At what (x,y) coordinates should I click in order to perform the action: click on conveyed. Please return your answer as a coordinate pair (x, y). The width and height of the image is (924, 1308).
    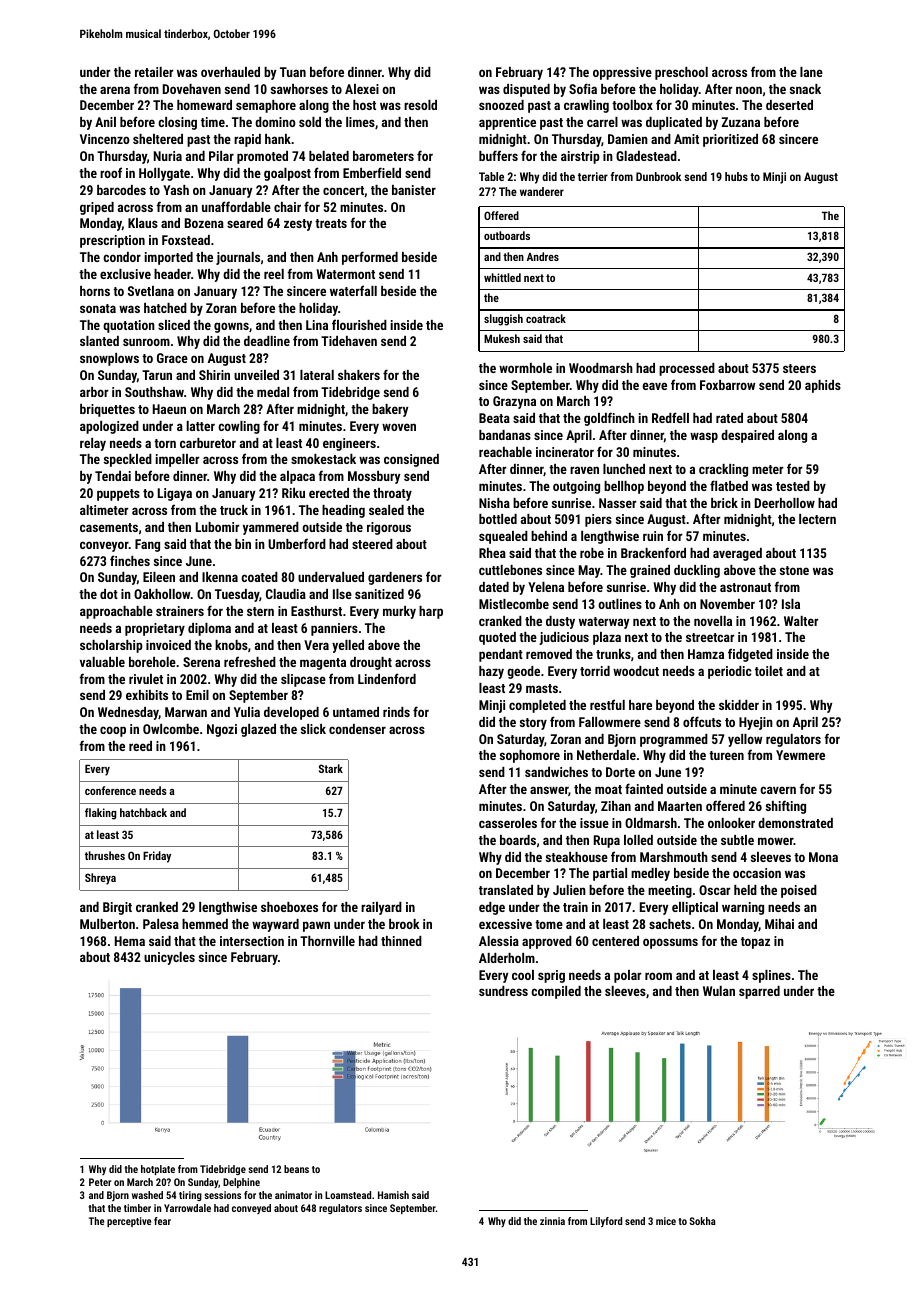
    Looking at the image, I should click on (251, 1209).
